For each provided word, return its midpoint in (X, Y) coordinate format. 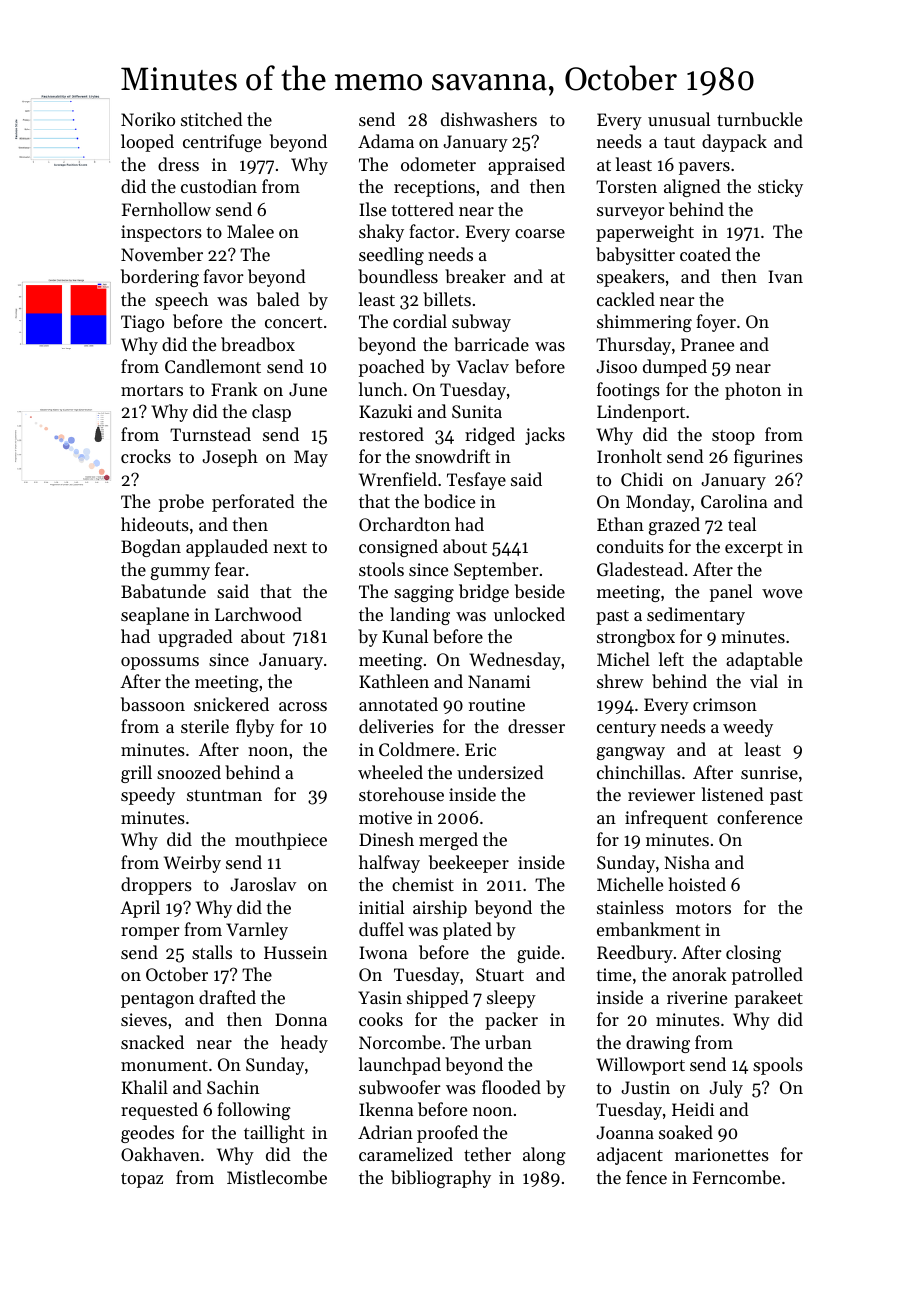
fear (230, 569)
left (671, 659)
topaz (142, 1180)
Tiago (142, 323)
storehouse (401, 794)
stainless (630, 907)
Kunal (405, 636)
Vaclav (483, 366)
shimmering (644, 323)
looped (147, 143)
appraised (526, 166)
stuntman (224, 795)
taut (679, 142)
